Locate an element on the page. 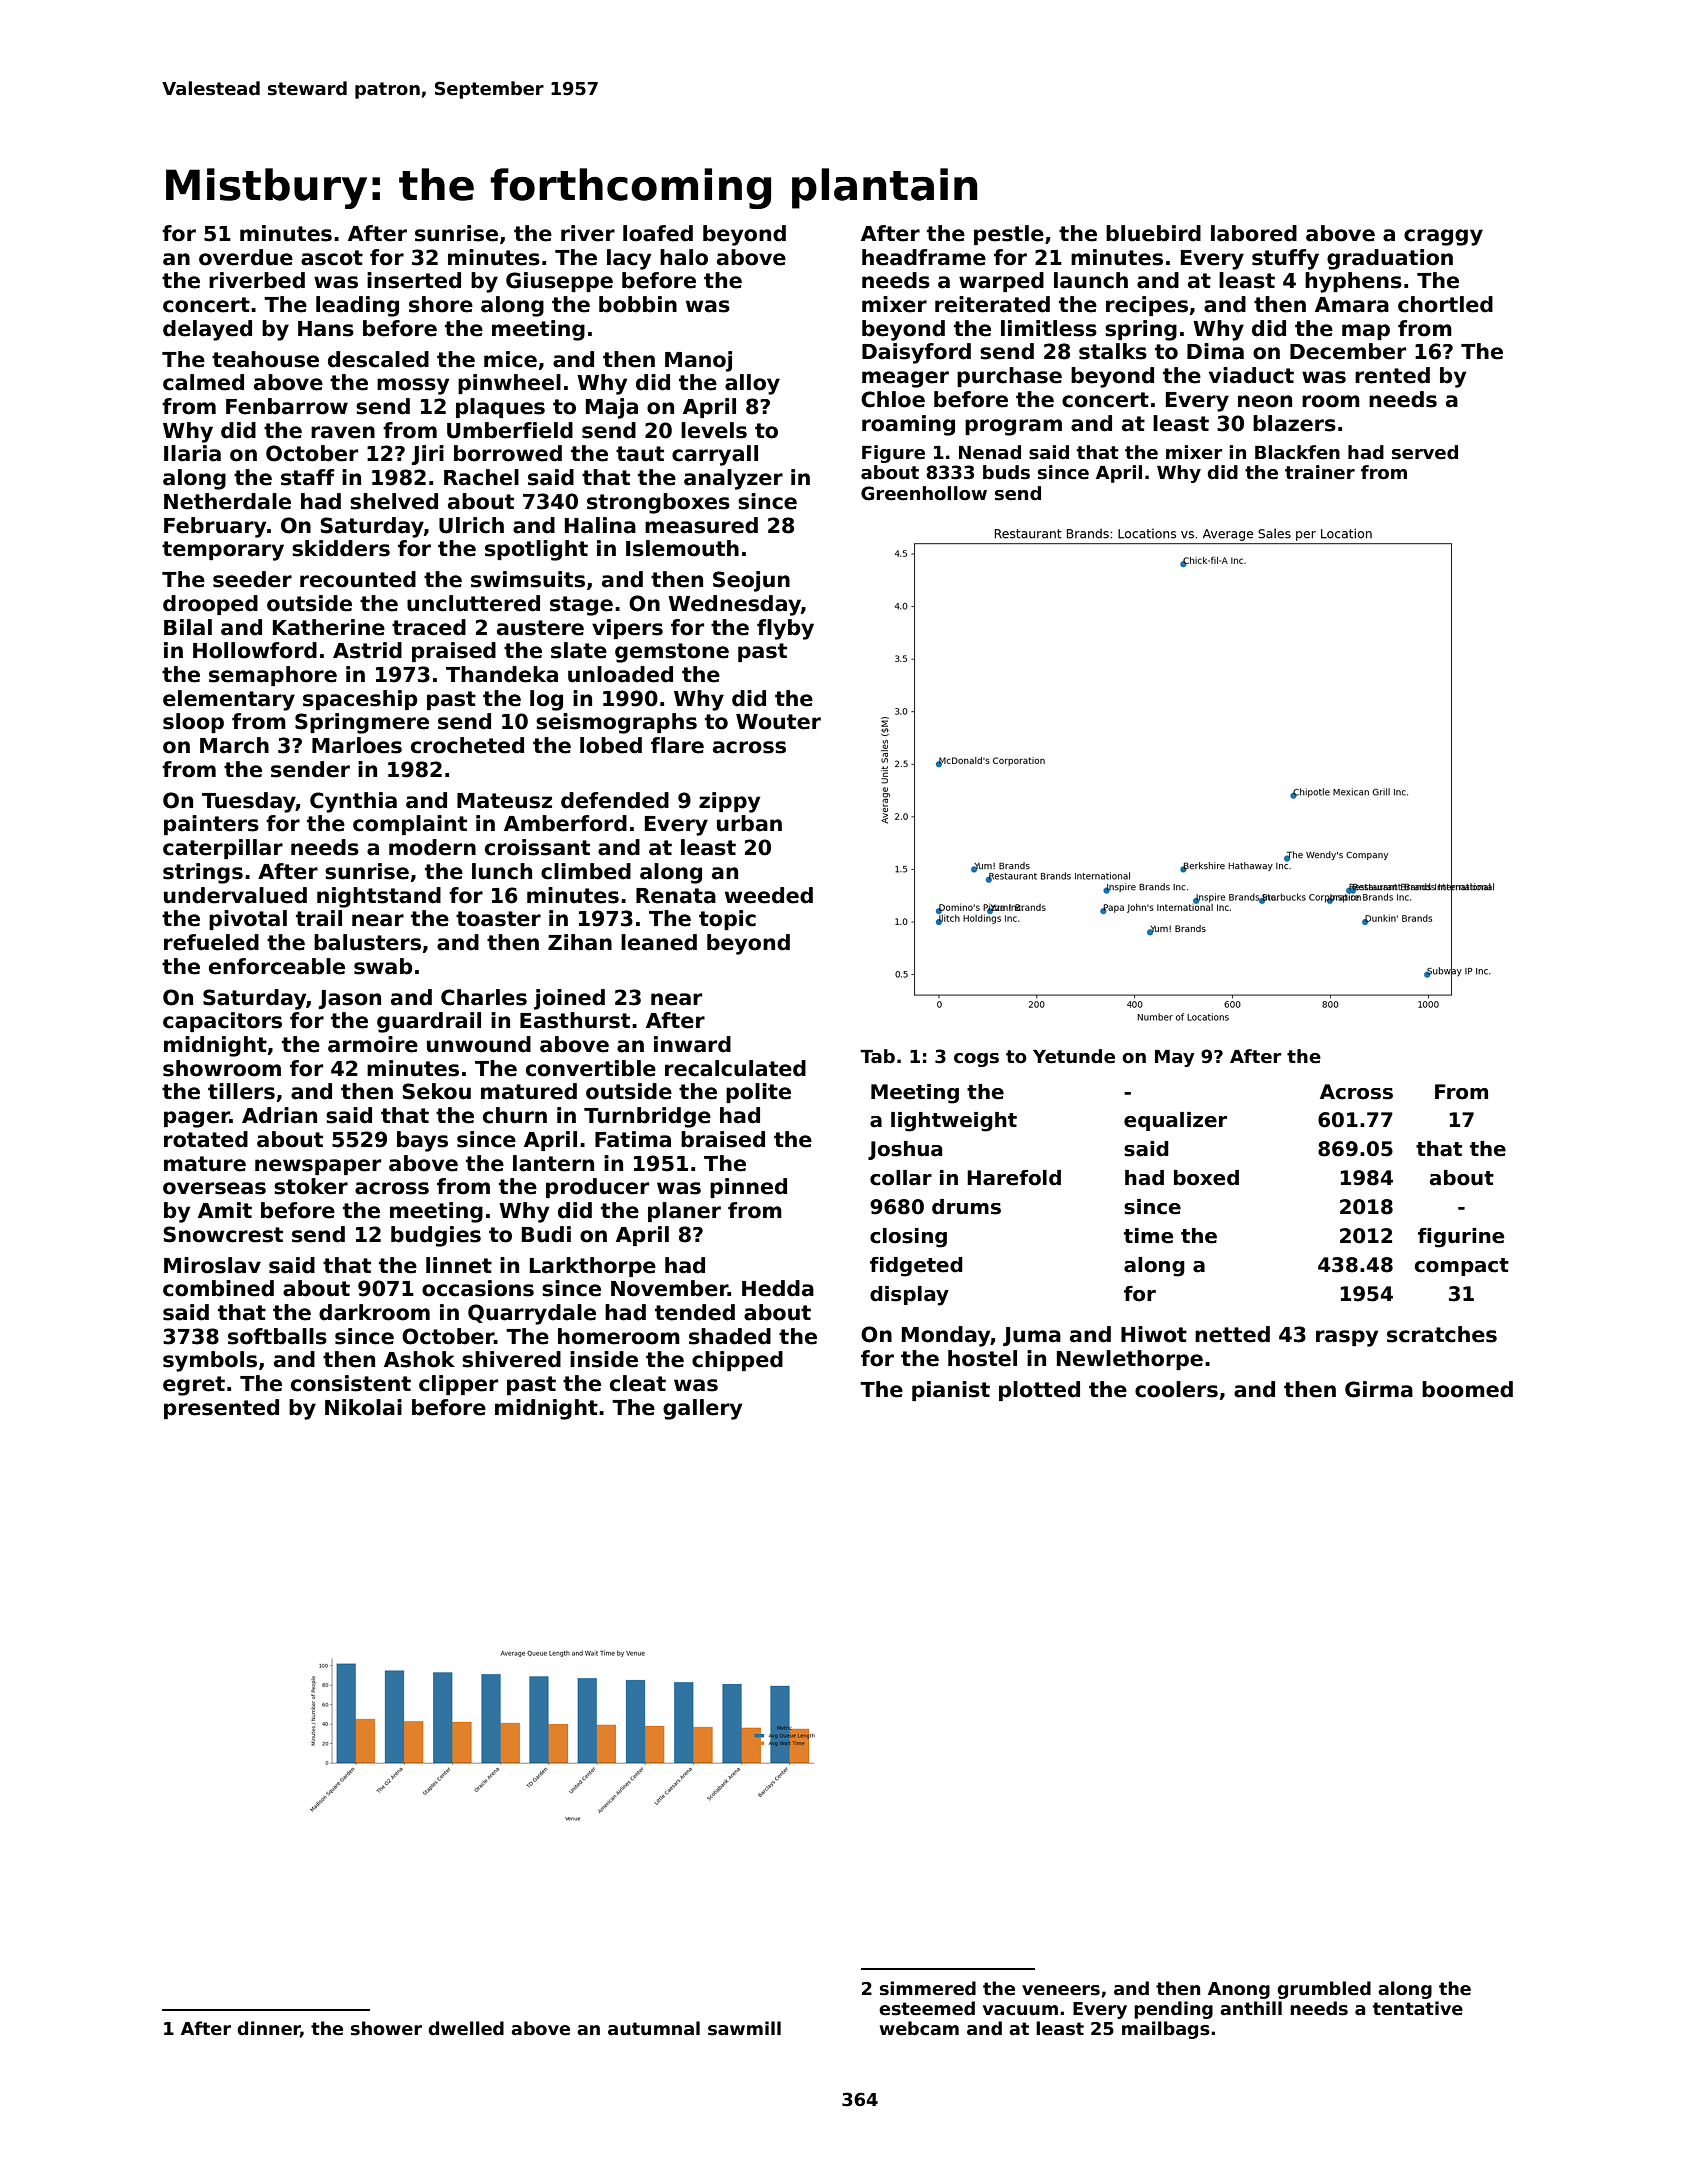 This page has height=2178, width=1683. raspy is located at coordinates (1347, 1338).
